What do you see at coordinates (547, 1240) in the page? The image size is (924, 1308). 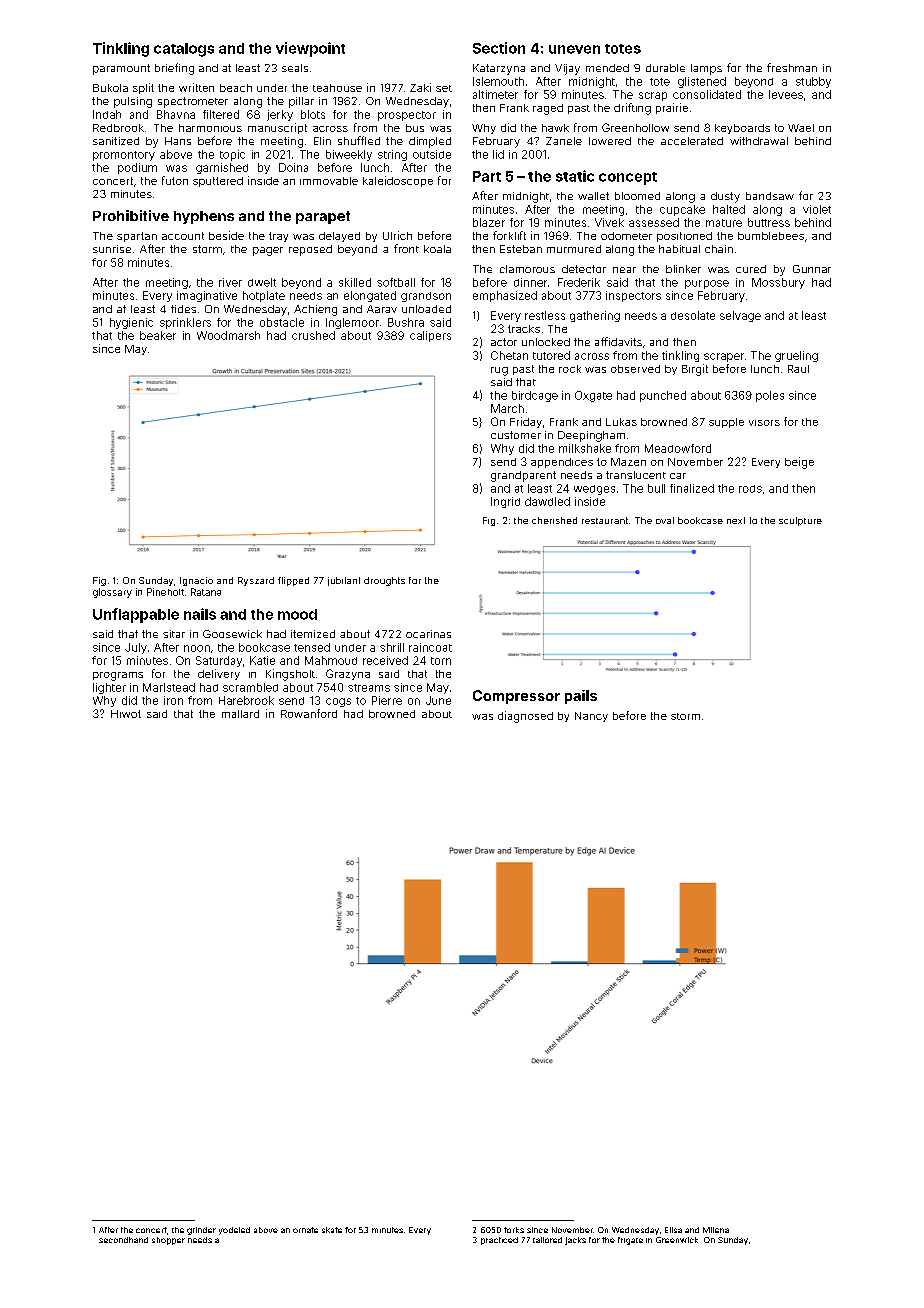 I see `tailored` at bounding box center [547, 1240].
